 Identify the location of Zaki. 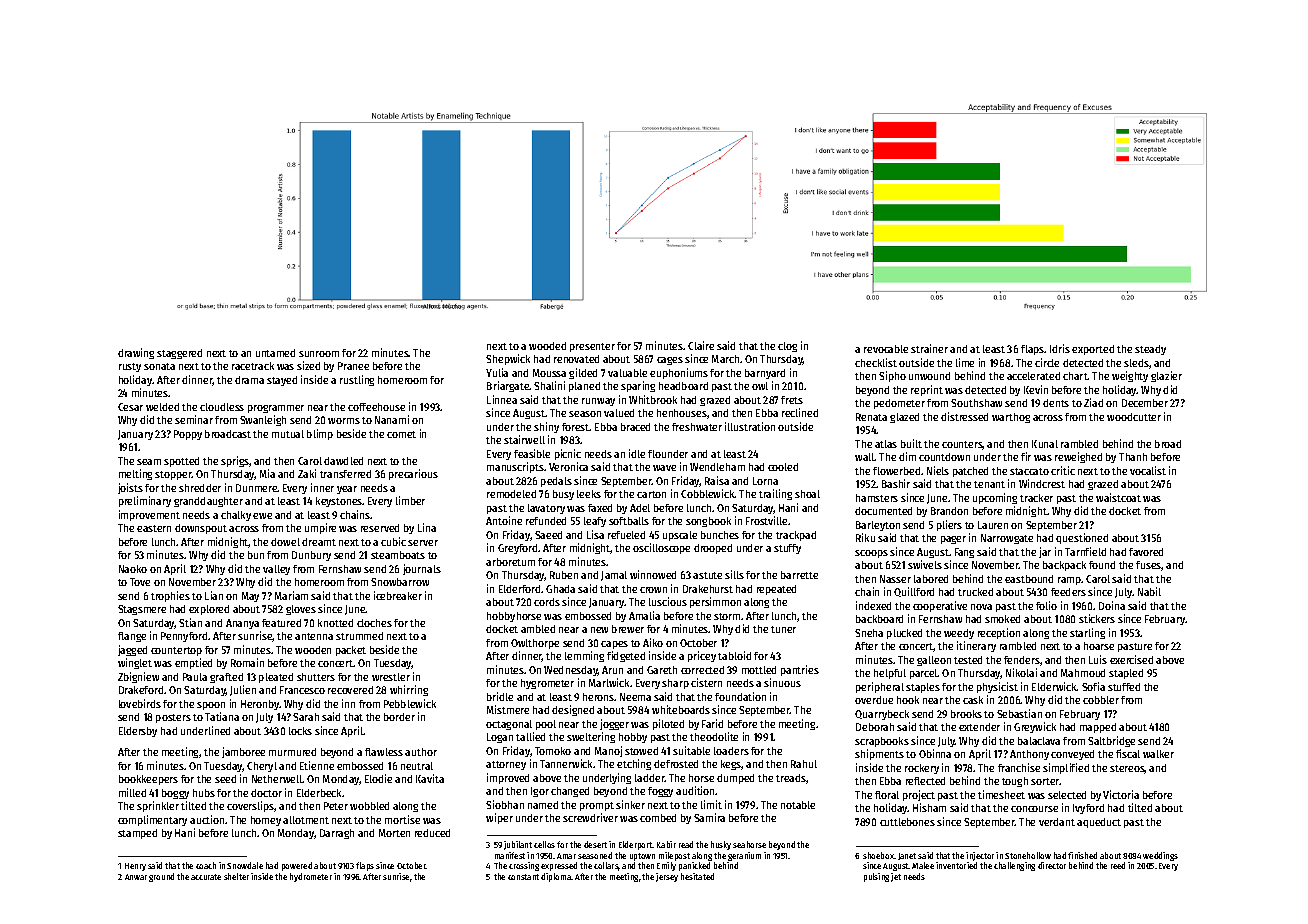
(307, 473).
